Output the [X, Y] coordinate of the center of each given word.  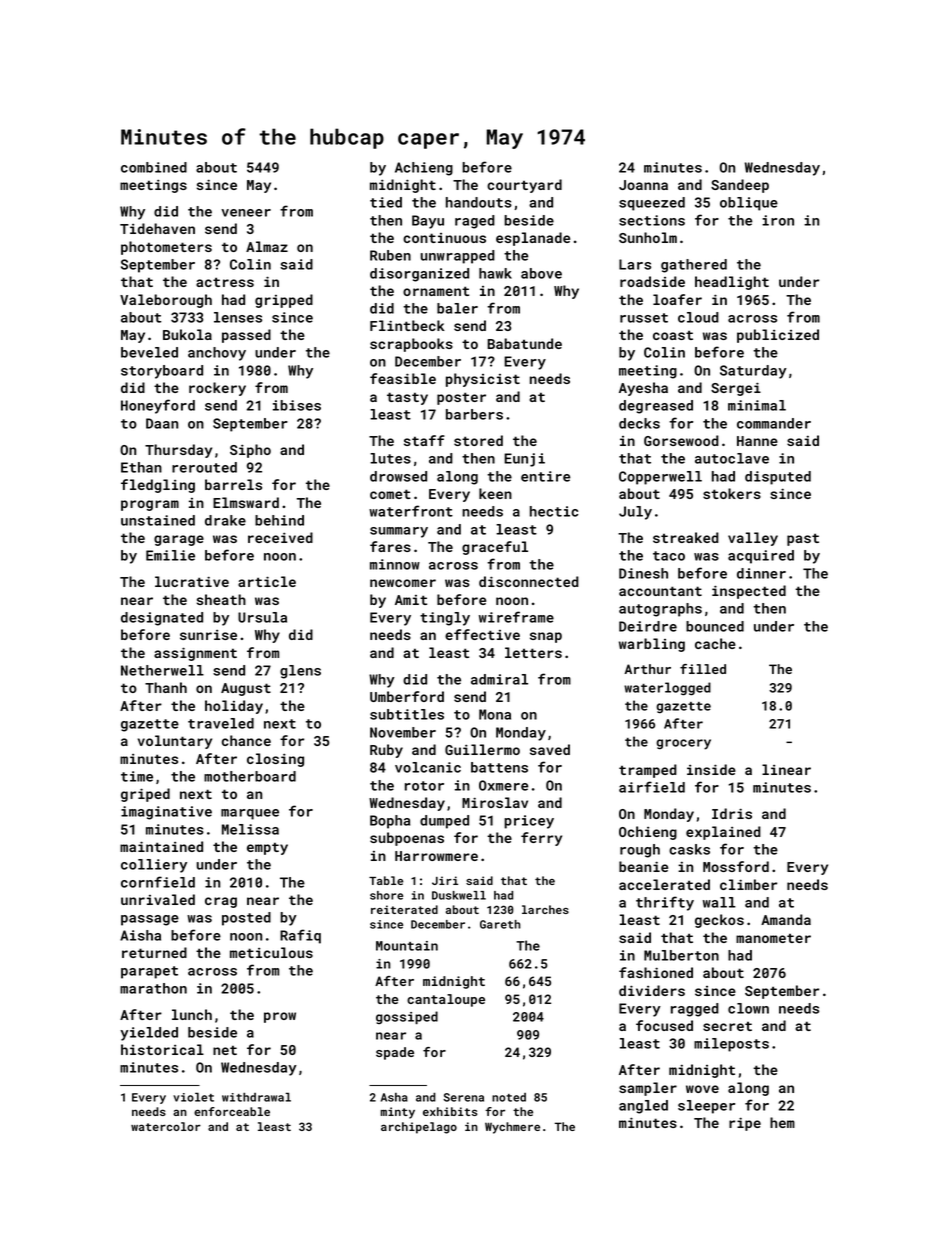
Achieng [424, 169]
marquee [250, 814]
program [150, 505]
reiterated [404, 909]
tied [386, 202]
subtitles [407, 714]
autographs [660, 610]
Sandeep [740, 186]
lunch [192, 1014]
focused [664, 1025]
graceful [495, 548]
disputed [778, 478]
